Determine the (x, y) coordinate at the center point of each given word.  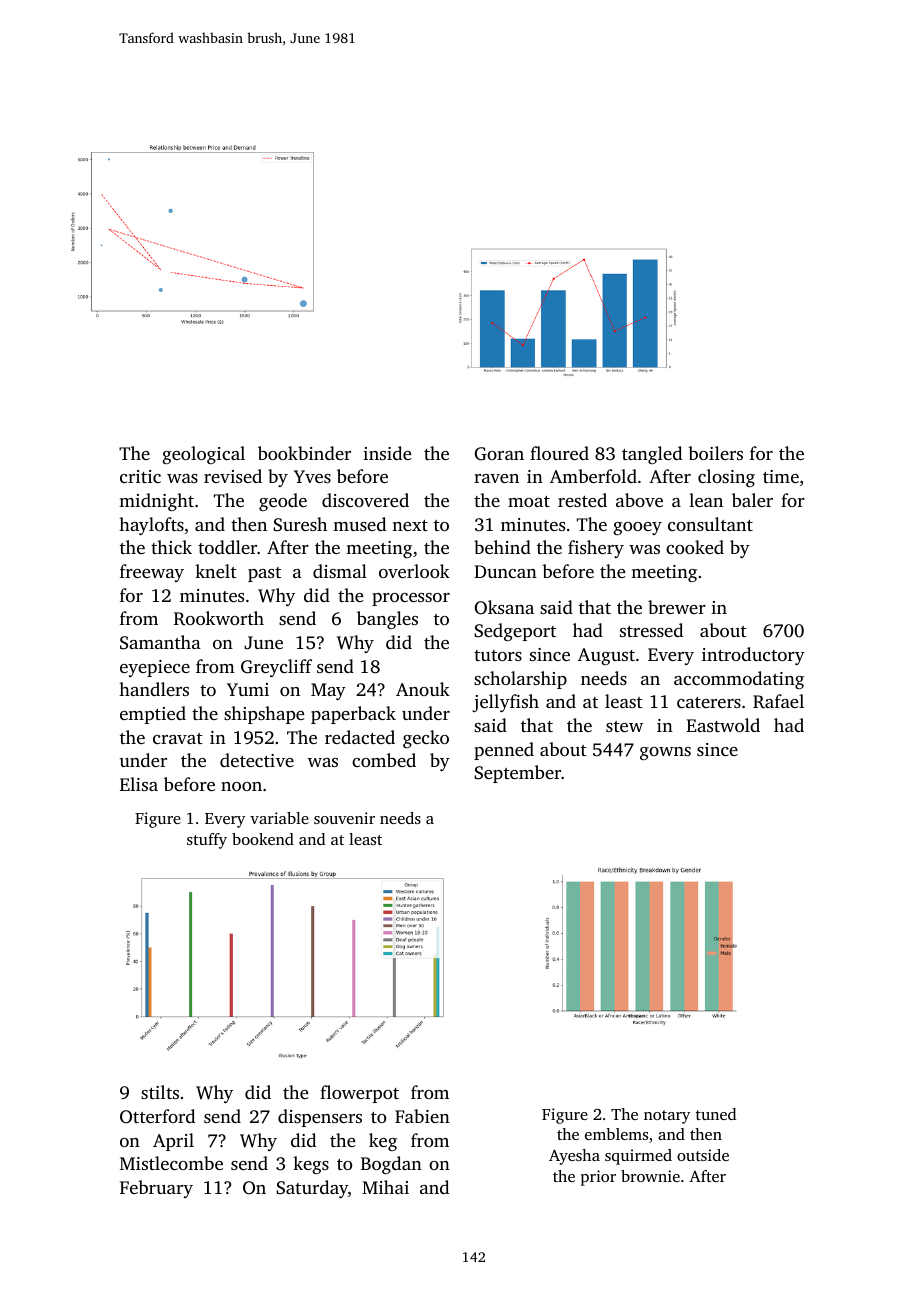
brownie (650, 1176)
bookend (263, 839)
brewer (677, 607)
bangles (387, 620)
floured (559, 453)
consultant (710, 524)
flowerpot (359, 1094)
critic (140, 476)
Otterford (157, 1116)
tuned (716, 1114)
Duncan (505, 571)
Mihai (385, 1187)
